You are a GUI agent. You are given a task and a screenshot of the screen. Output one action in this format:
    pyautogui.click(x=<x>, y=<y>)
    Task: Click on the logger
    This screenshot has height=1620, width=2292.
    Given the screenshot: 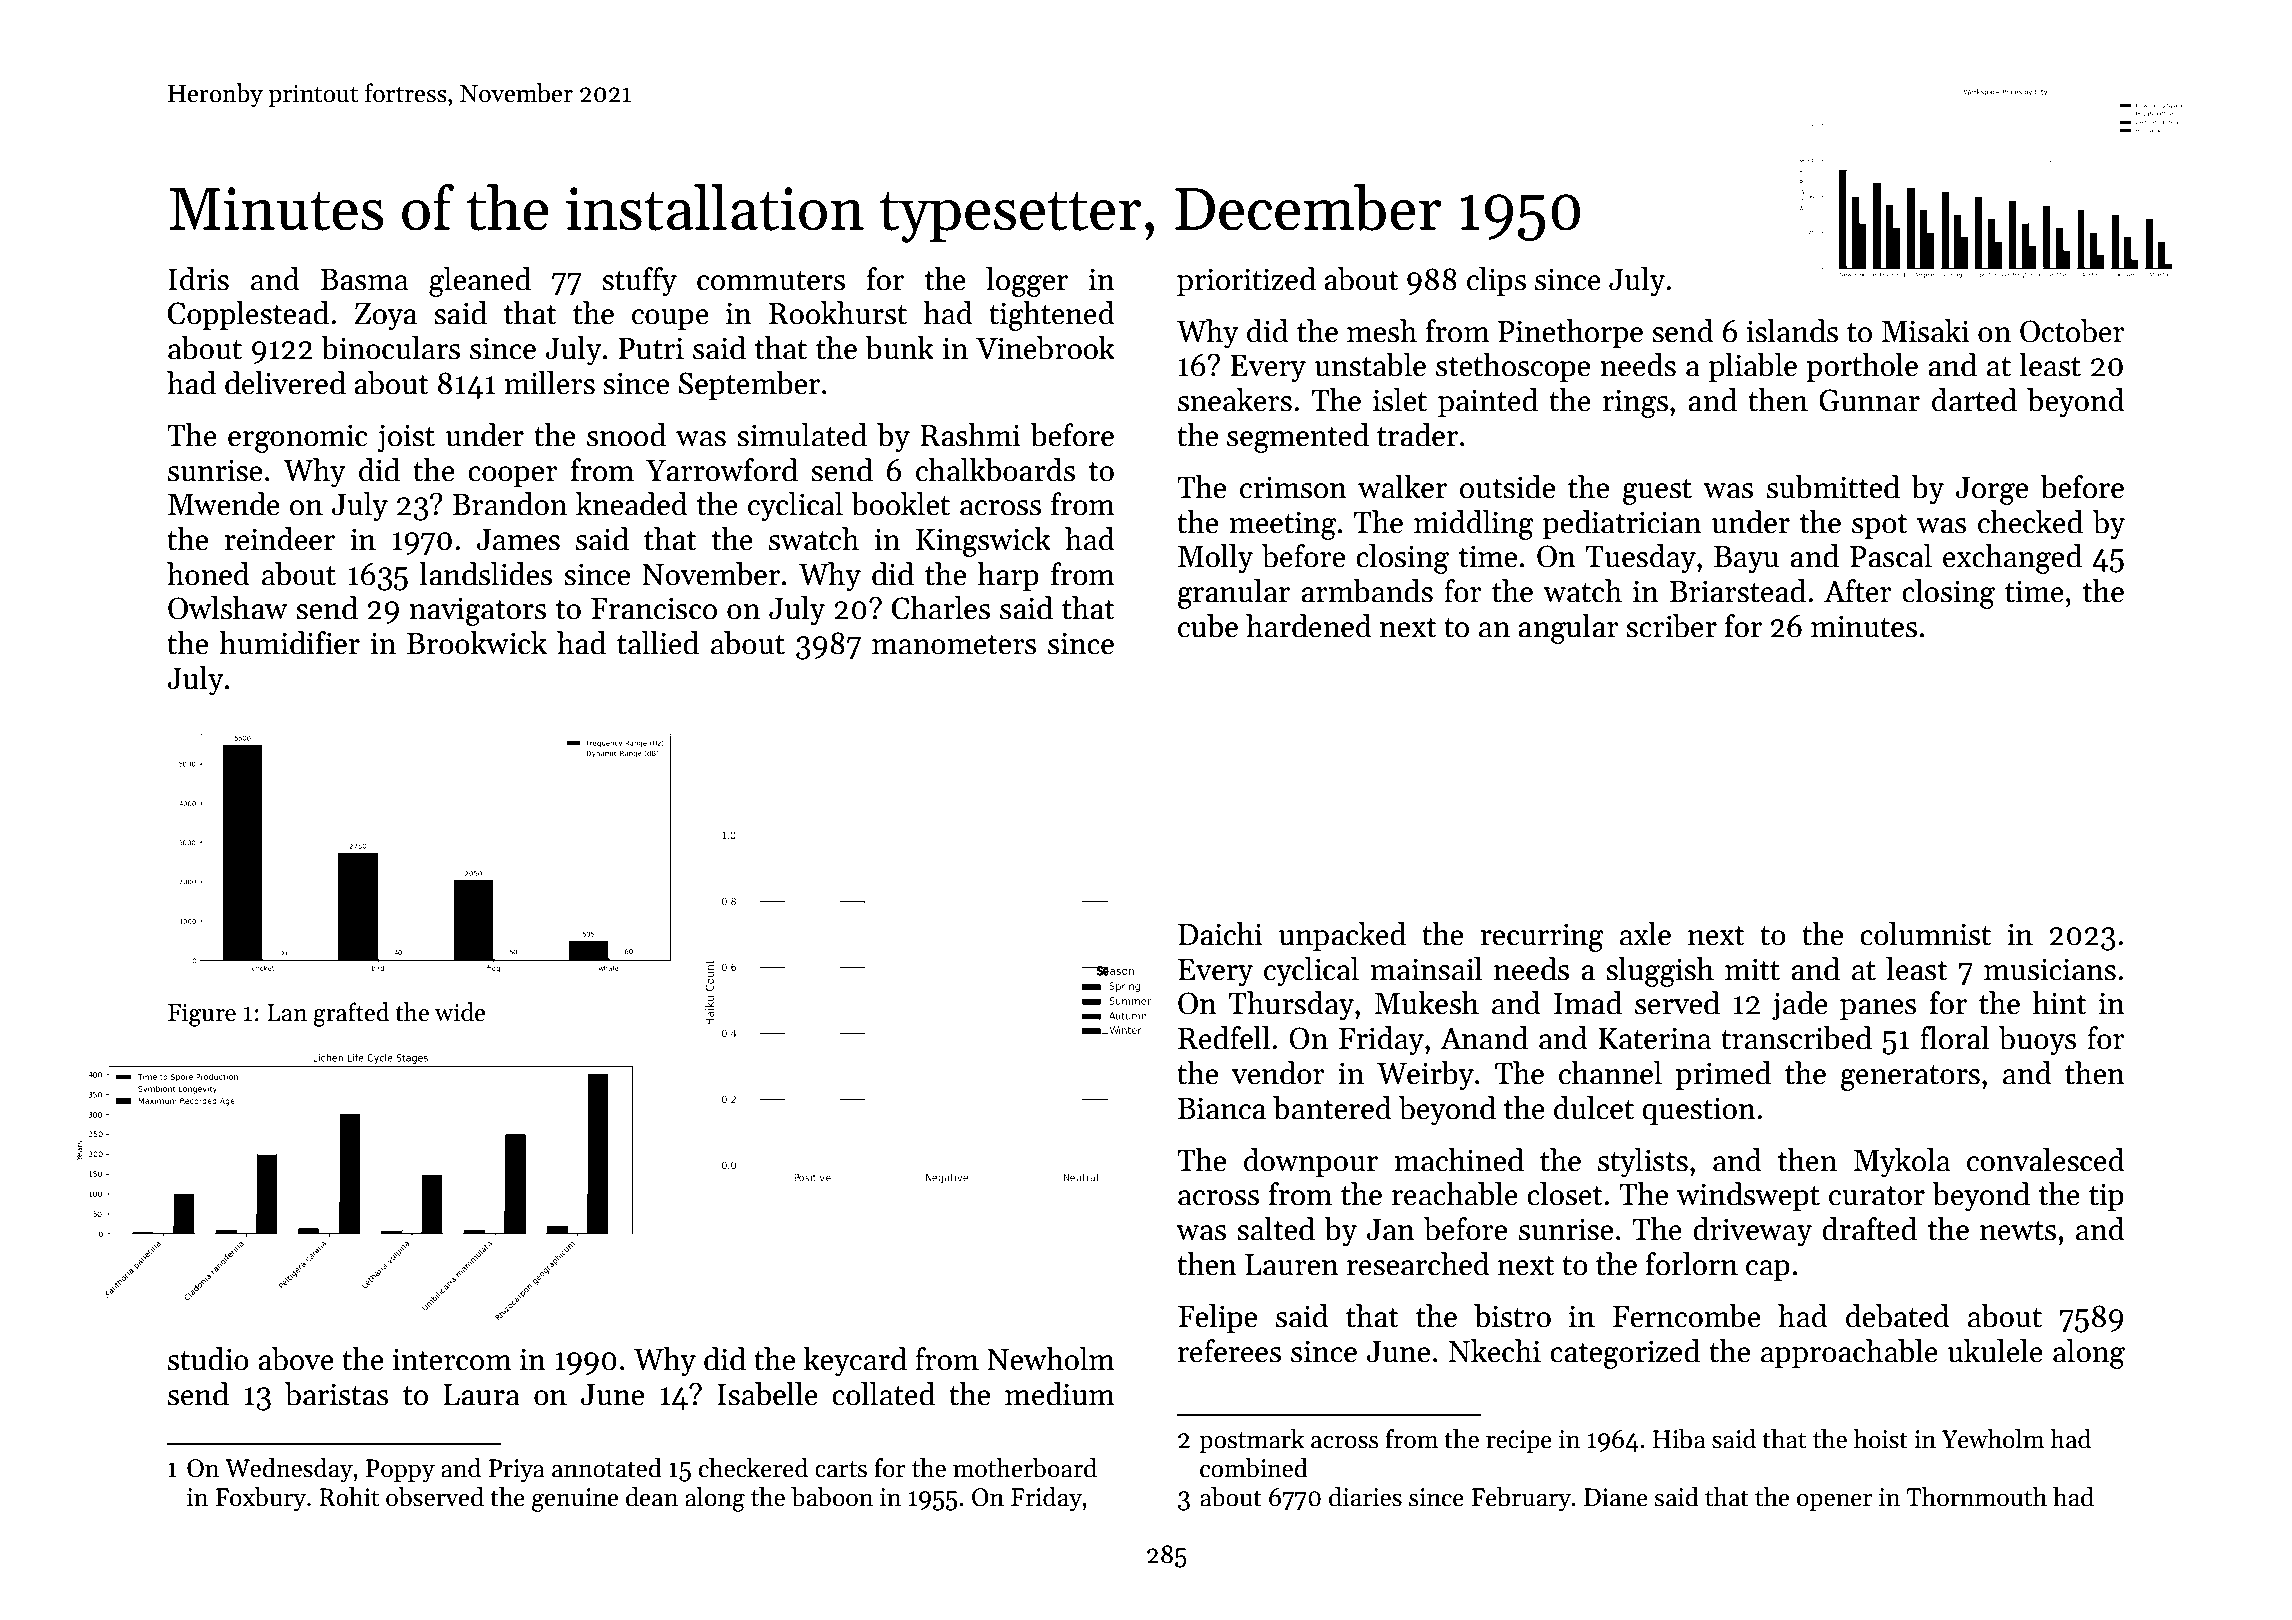 What is the action you would take?
    pyautogui.click(x=1027, y=282)
